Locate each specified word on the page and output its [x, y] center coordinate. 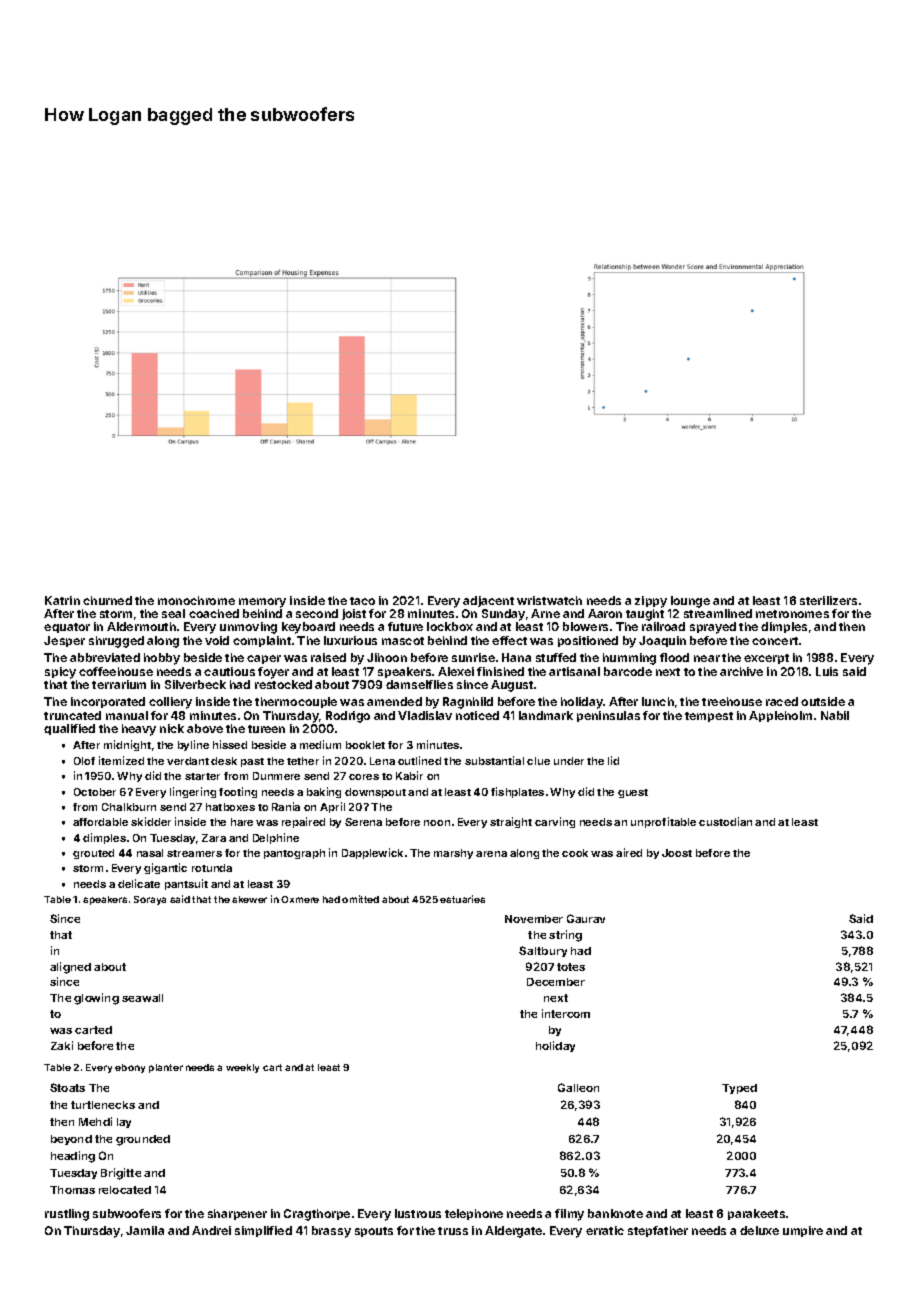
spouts [374, 1232]
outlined [419, 760]
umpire [803, 1231]
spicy [60, 673]
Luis [827, 671]
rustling [67, 1215]
